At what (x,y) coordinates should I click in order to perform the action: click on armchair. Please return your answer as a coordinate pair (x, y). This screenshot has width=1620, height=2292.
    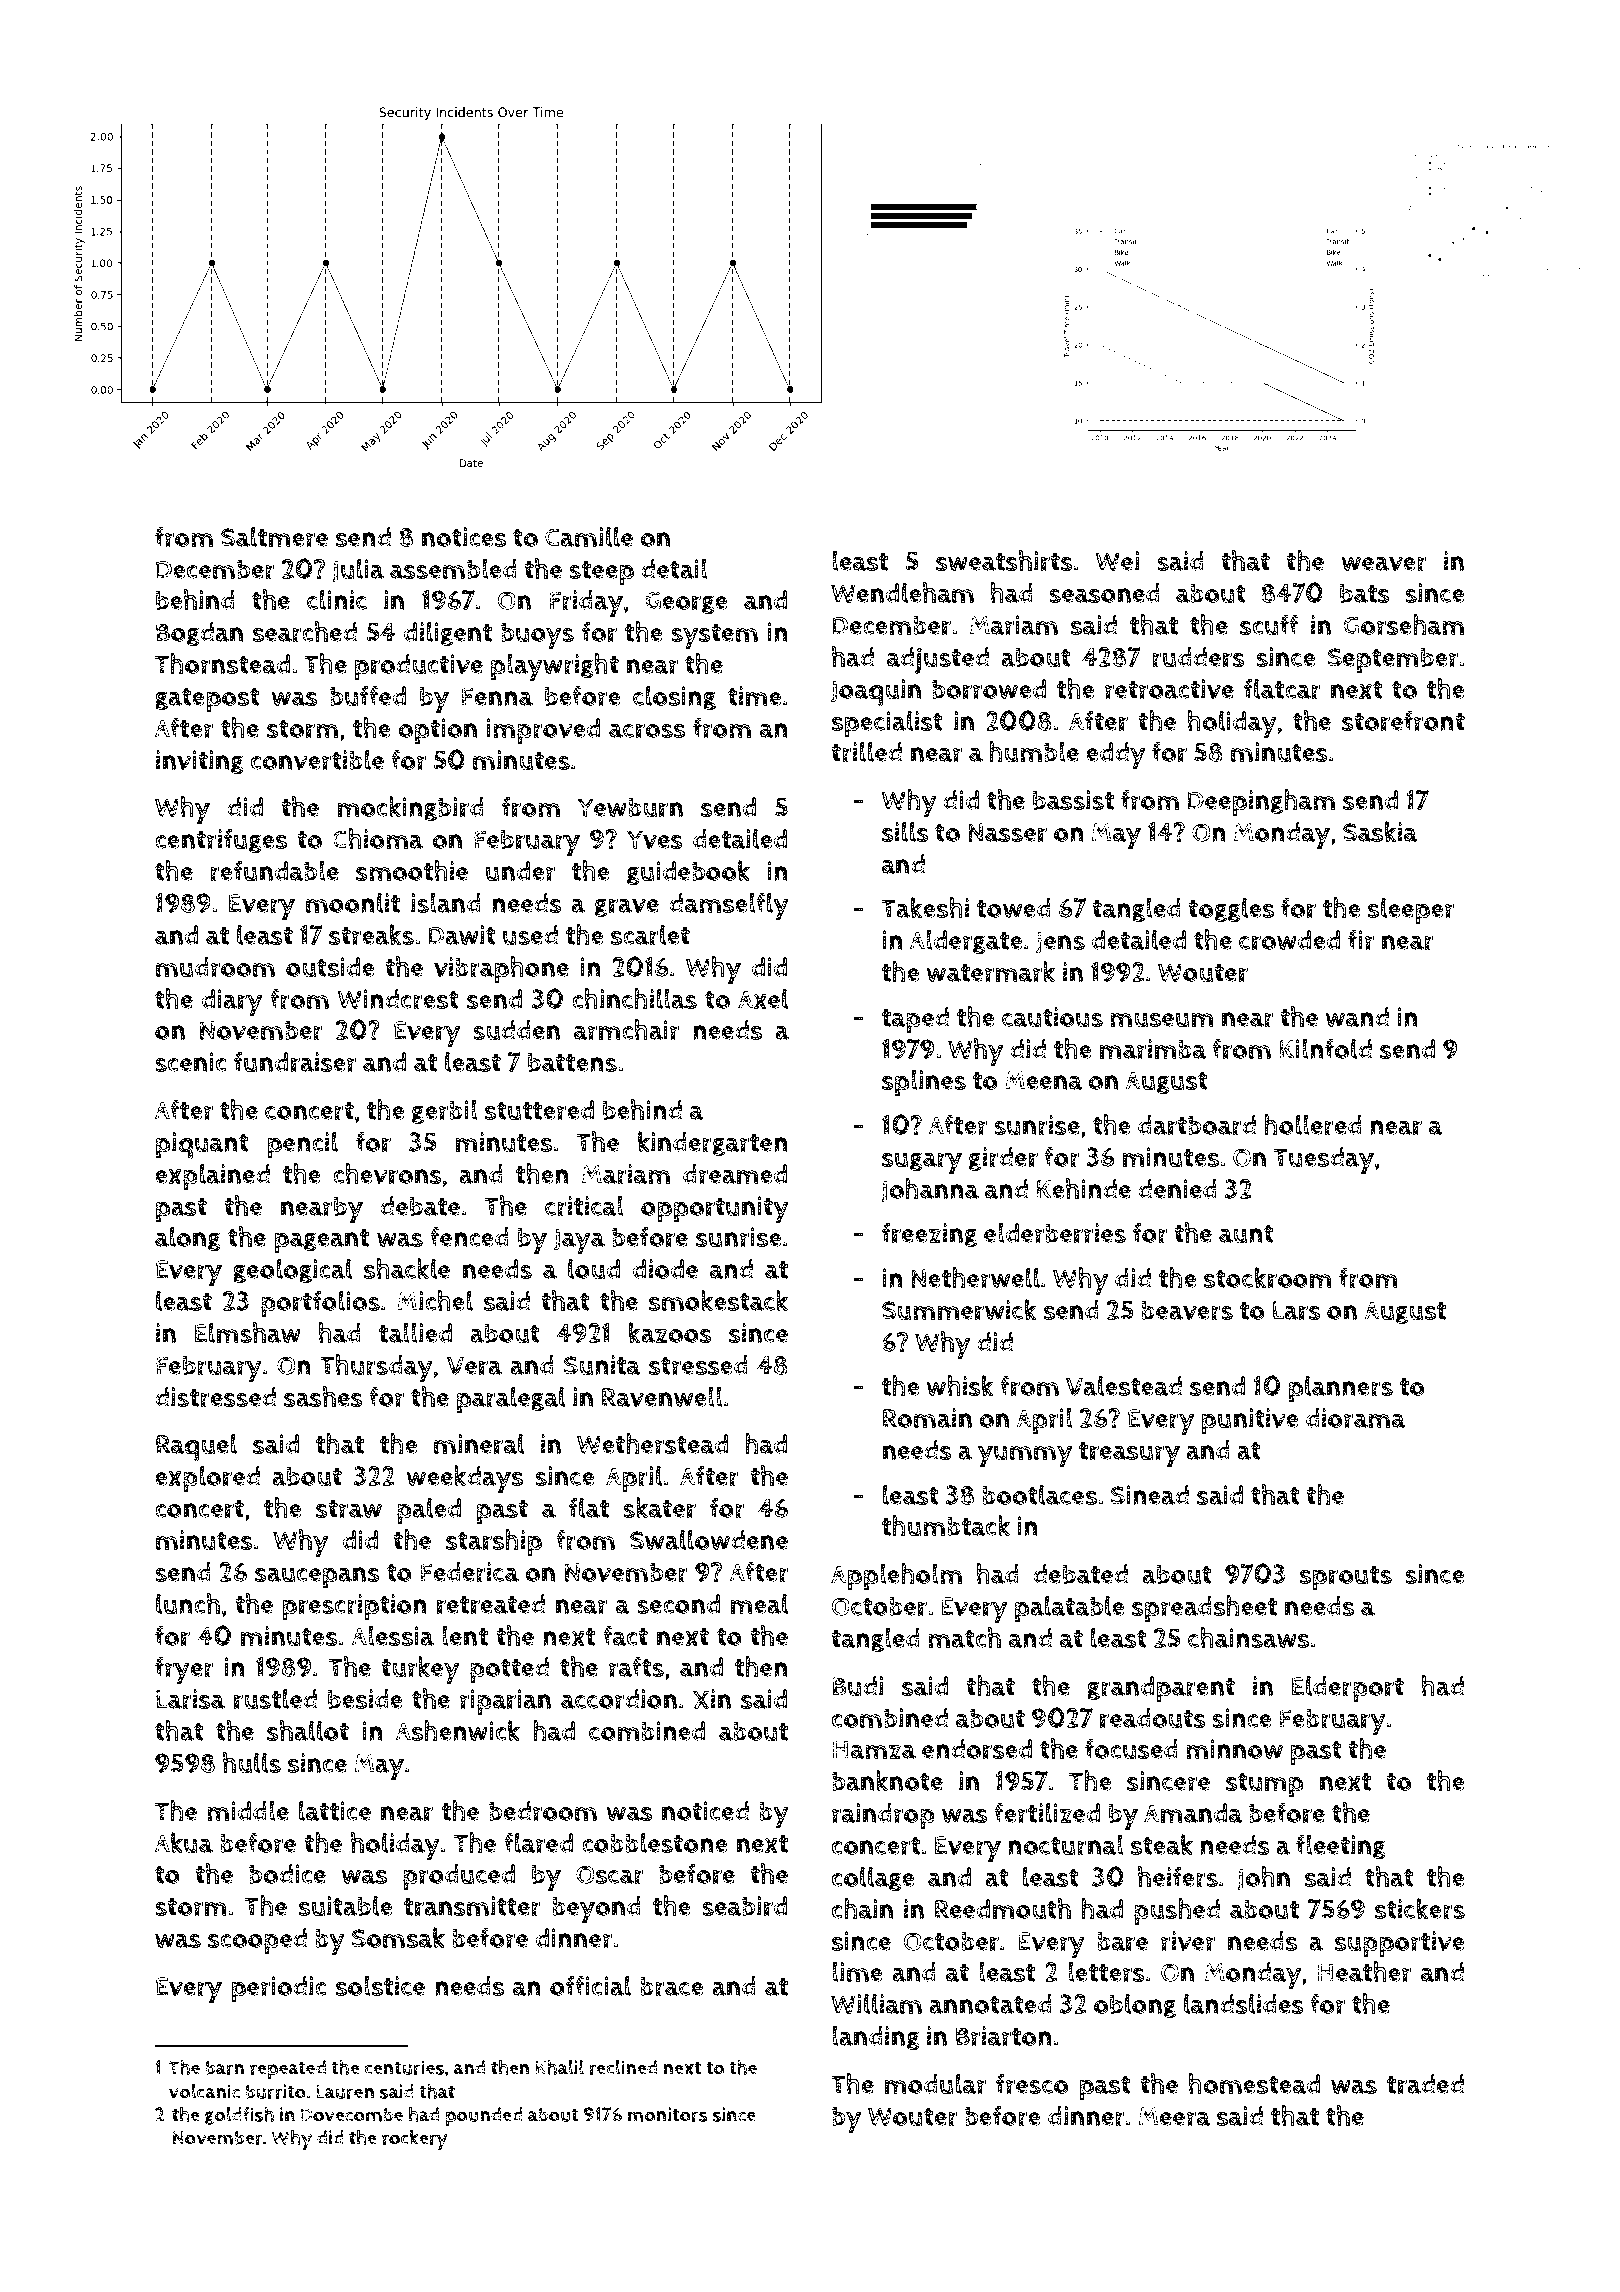
    Looking at the image, I should click on (626, 1030).
